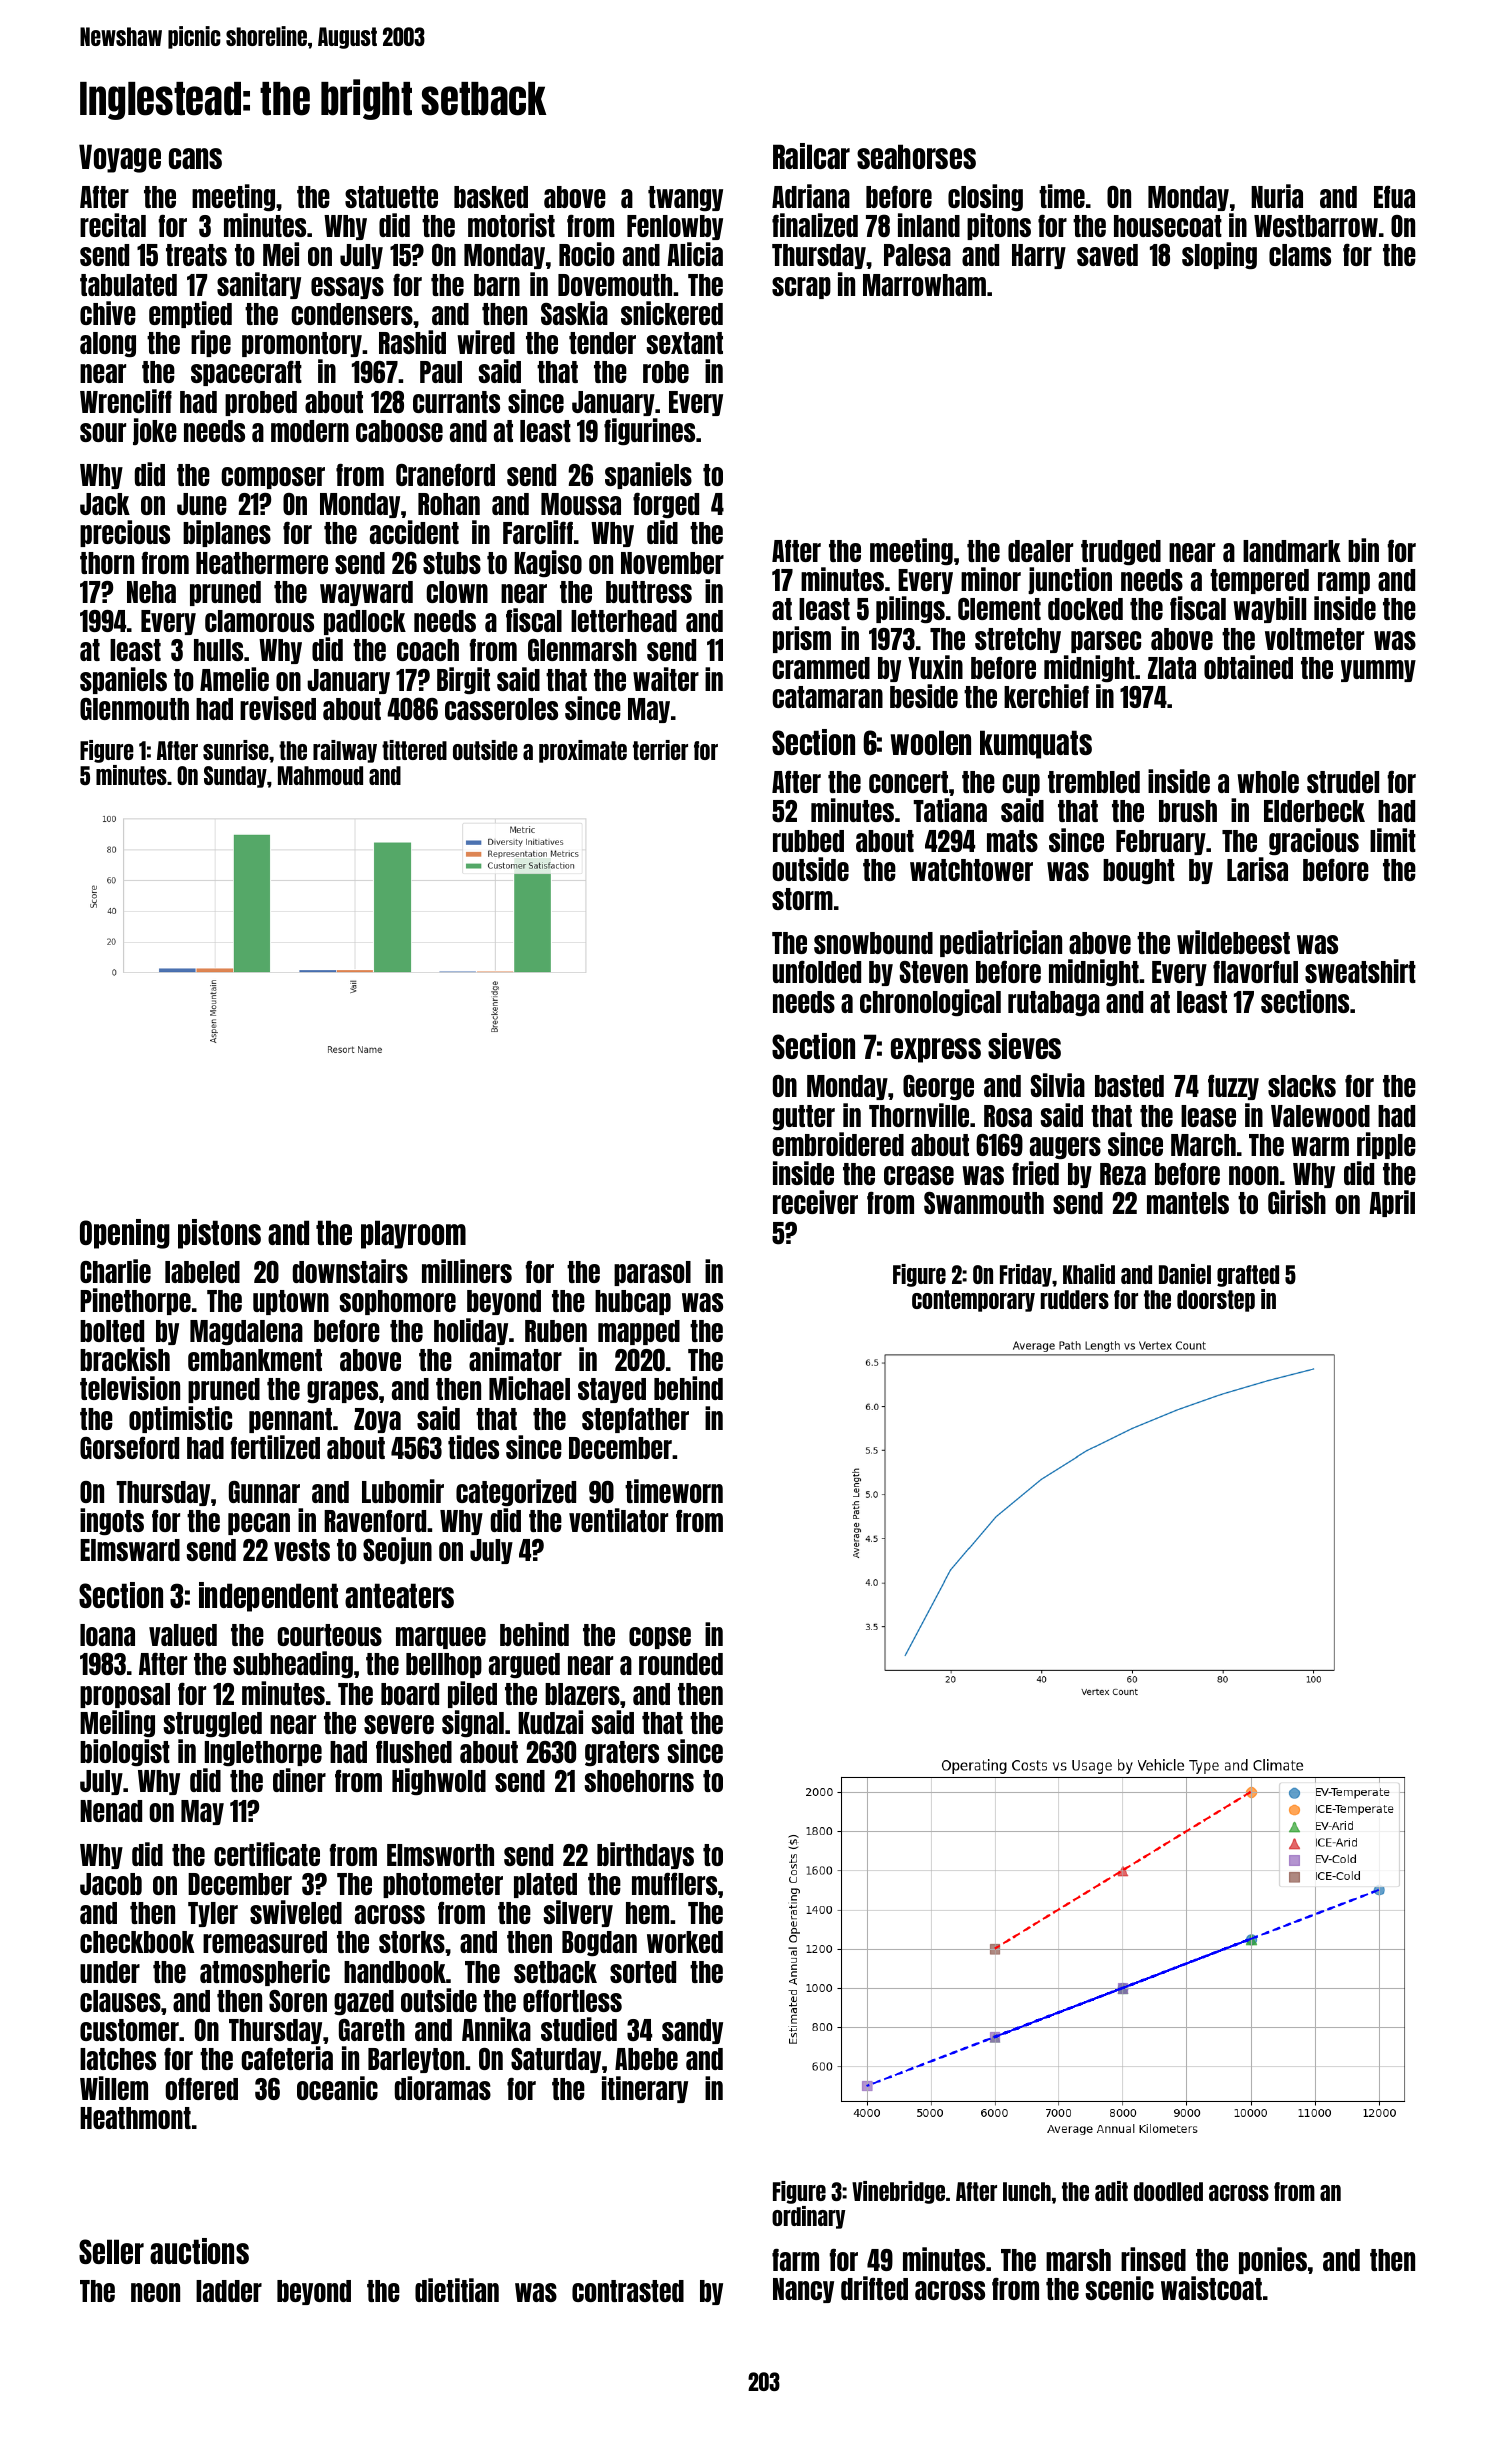 The width and height of the image is (1496, 2464). I want to click on auctions, so click(199, 2251).
